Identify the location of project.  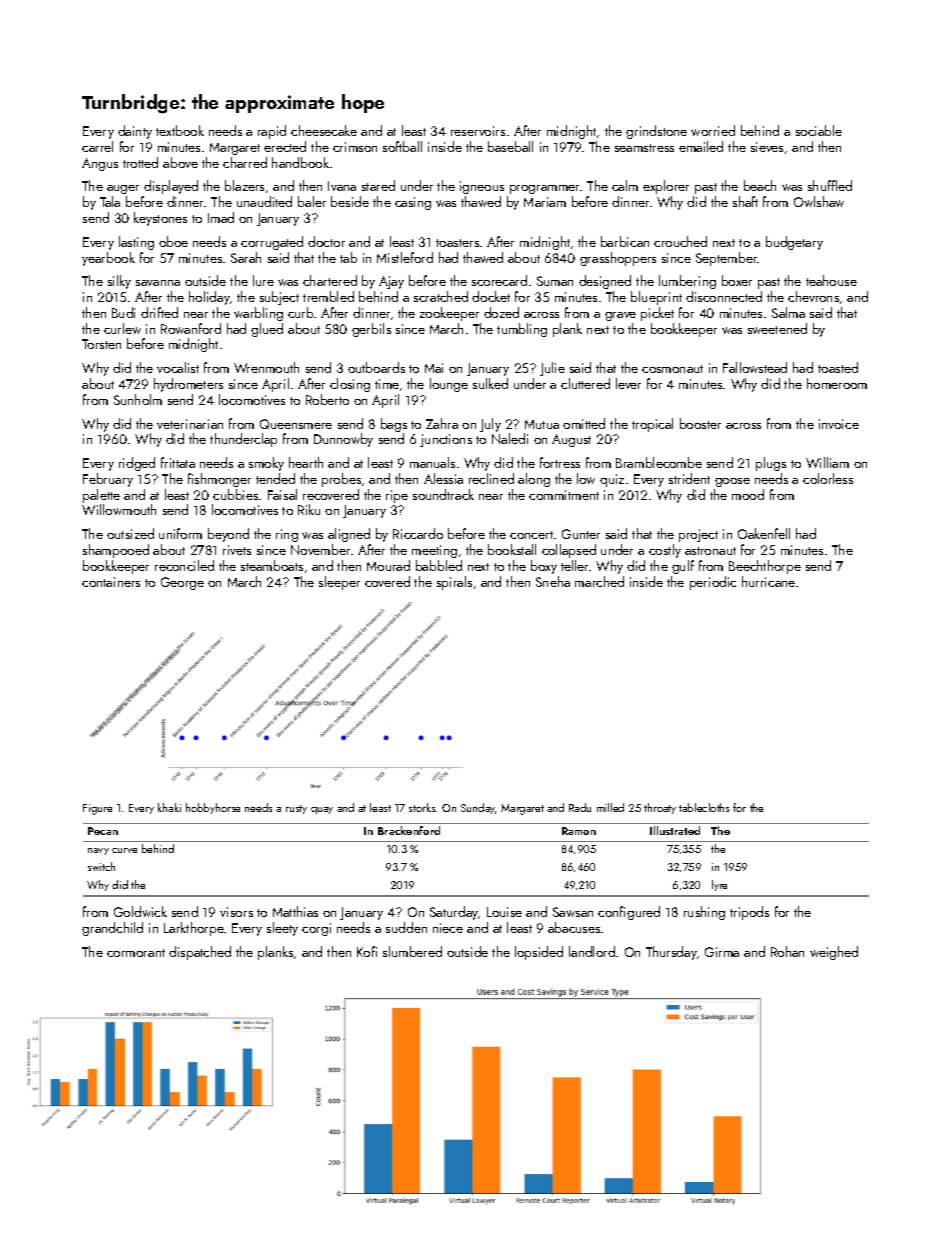
(698, 535).
